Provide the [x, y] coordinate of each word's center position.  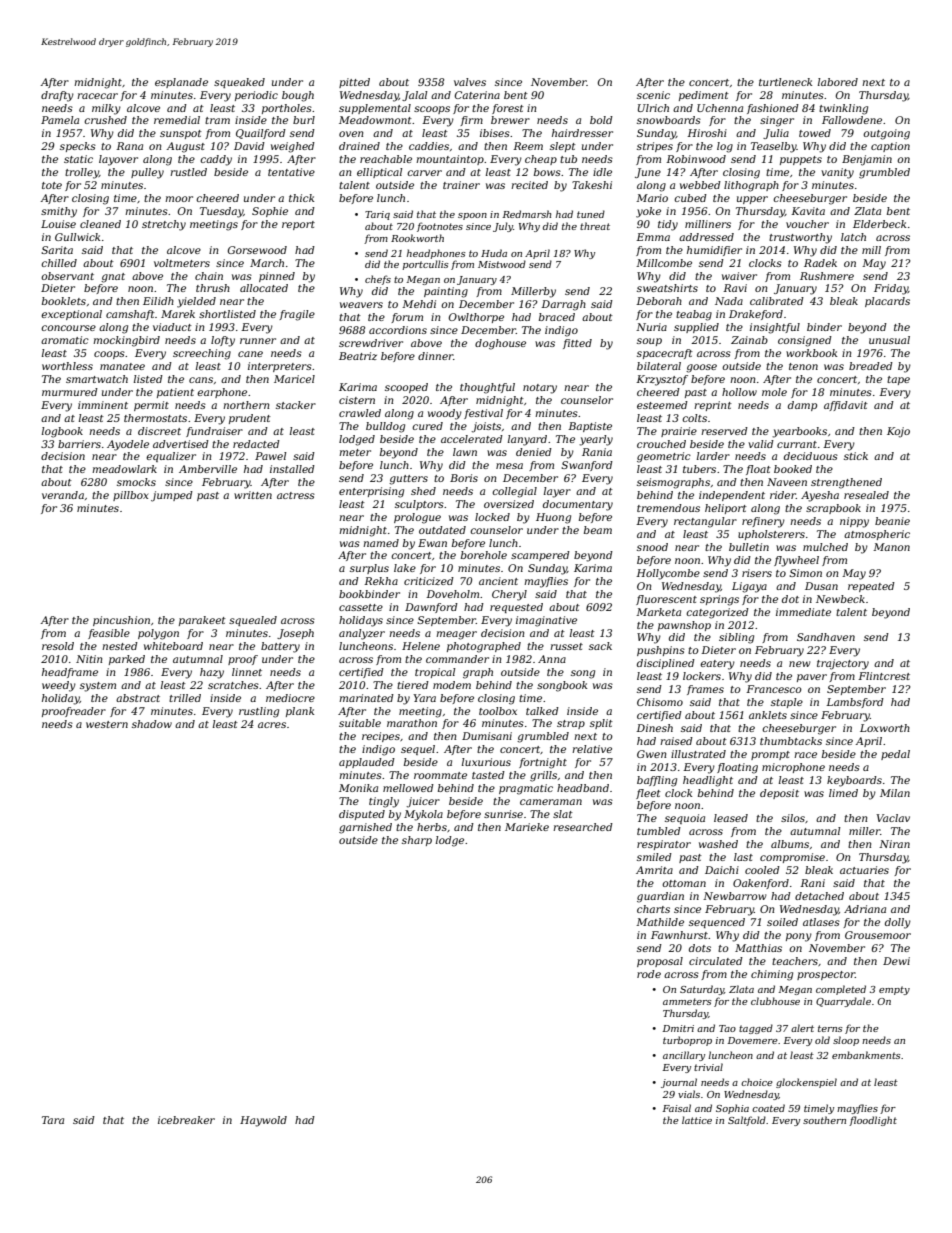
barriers [79, 444]
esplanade [181, 83]
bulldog [385, 427]
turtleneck [785, 82]
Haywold [263, 1121]
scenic [653, 95]
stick [856, 456]
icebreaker [186, 1120]
